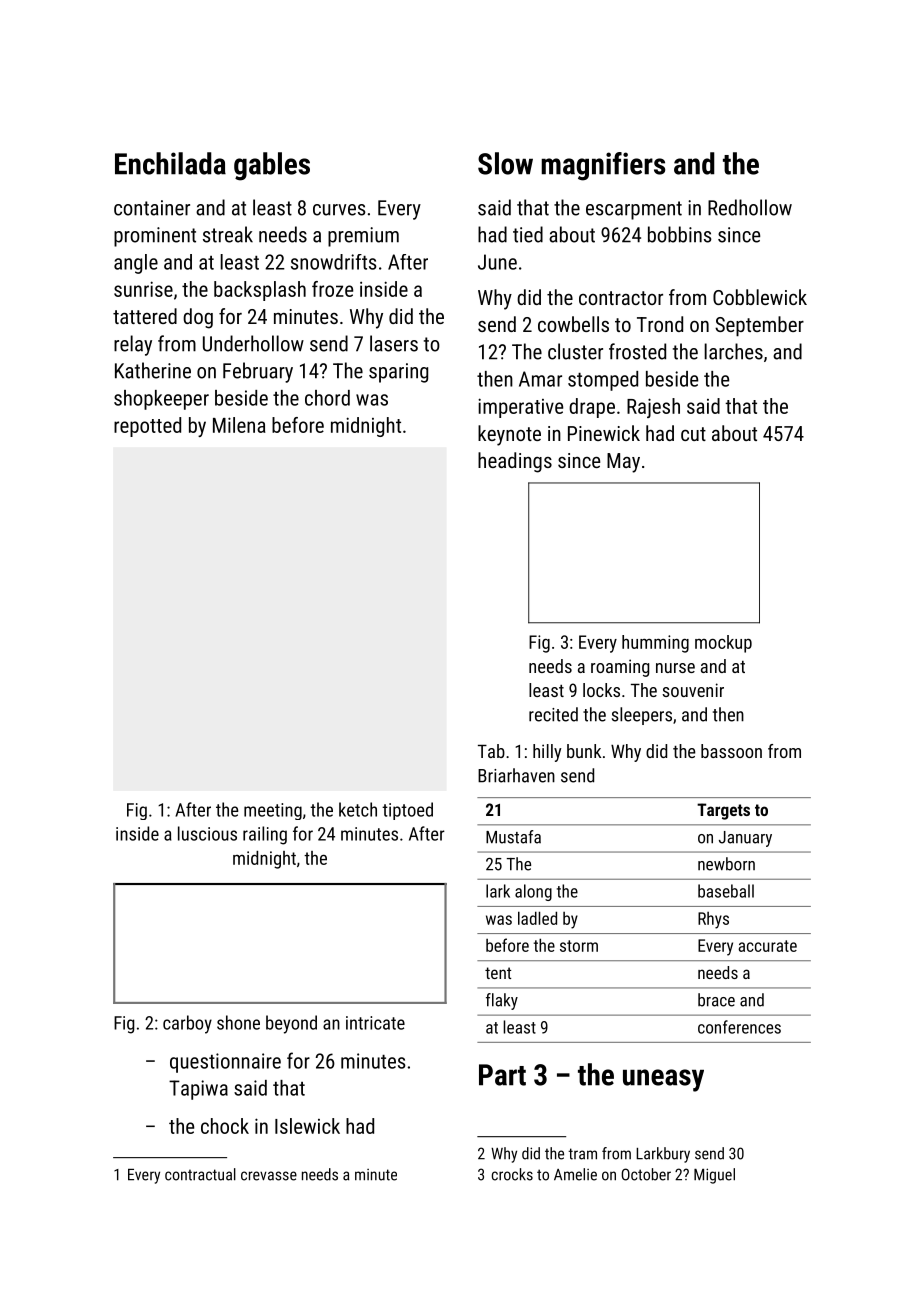 The image size is (924, 1311). I want to click on Amelie, so click(575, 1174).
